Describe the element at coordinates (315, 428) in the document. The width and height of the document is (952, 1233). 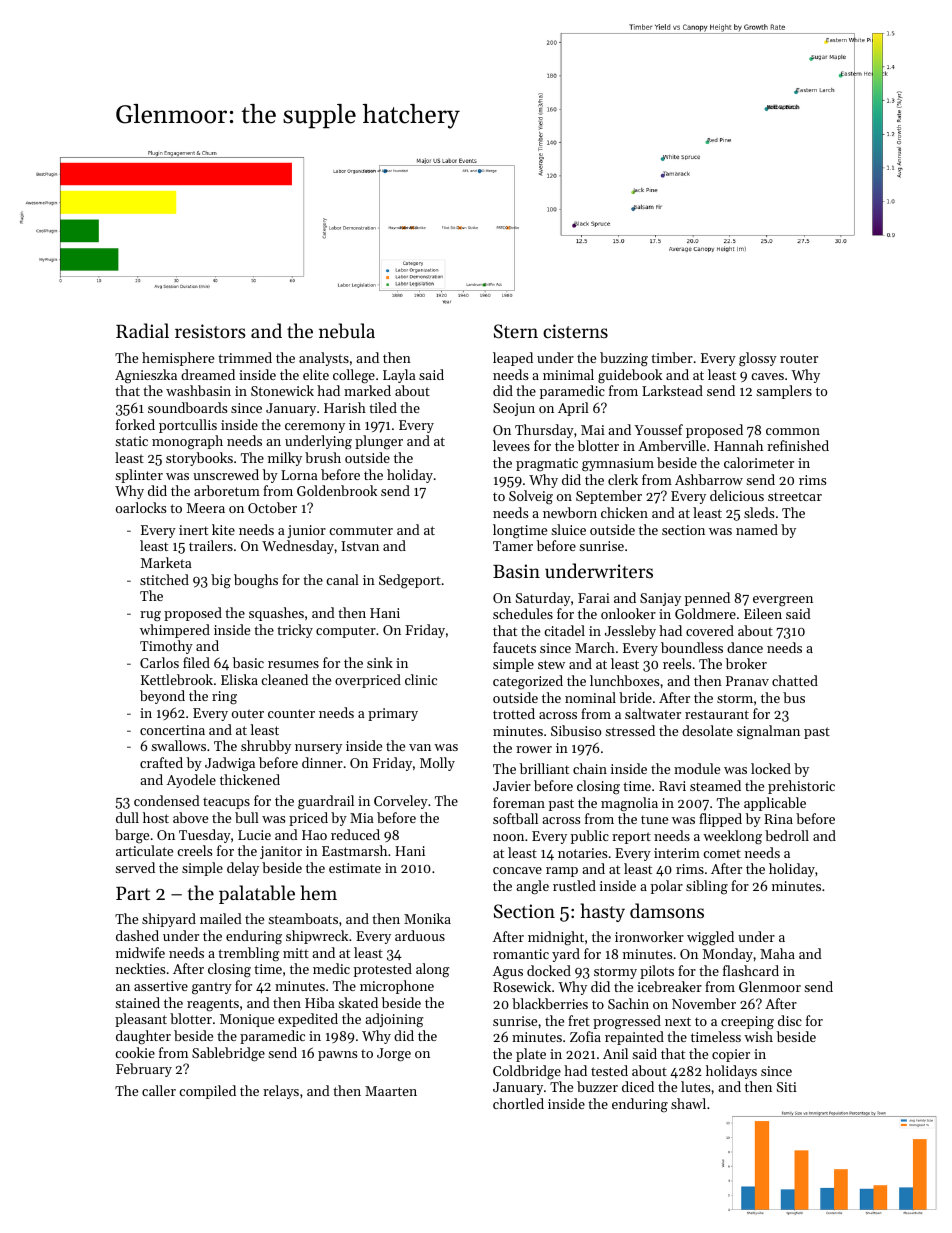
I see `ceremony` at that location.
